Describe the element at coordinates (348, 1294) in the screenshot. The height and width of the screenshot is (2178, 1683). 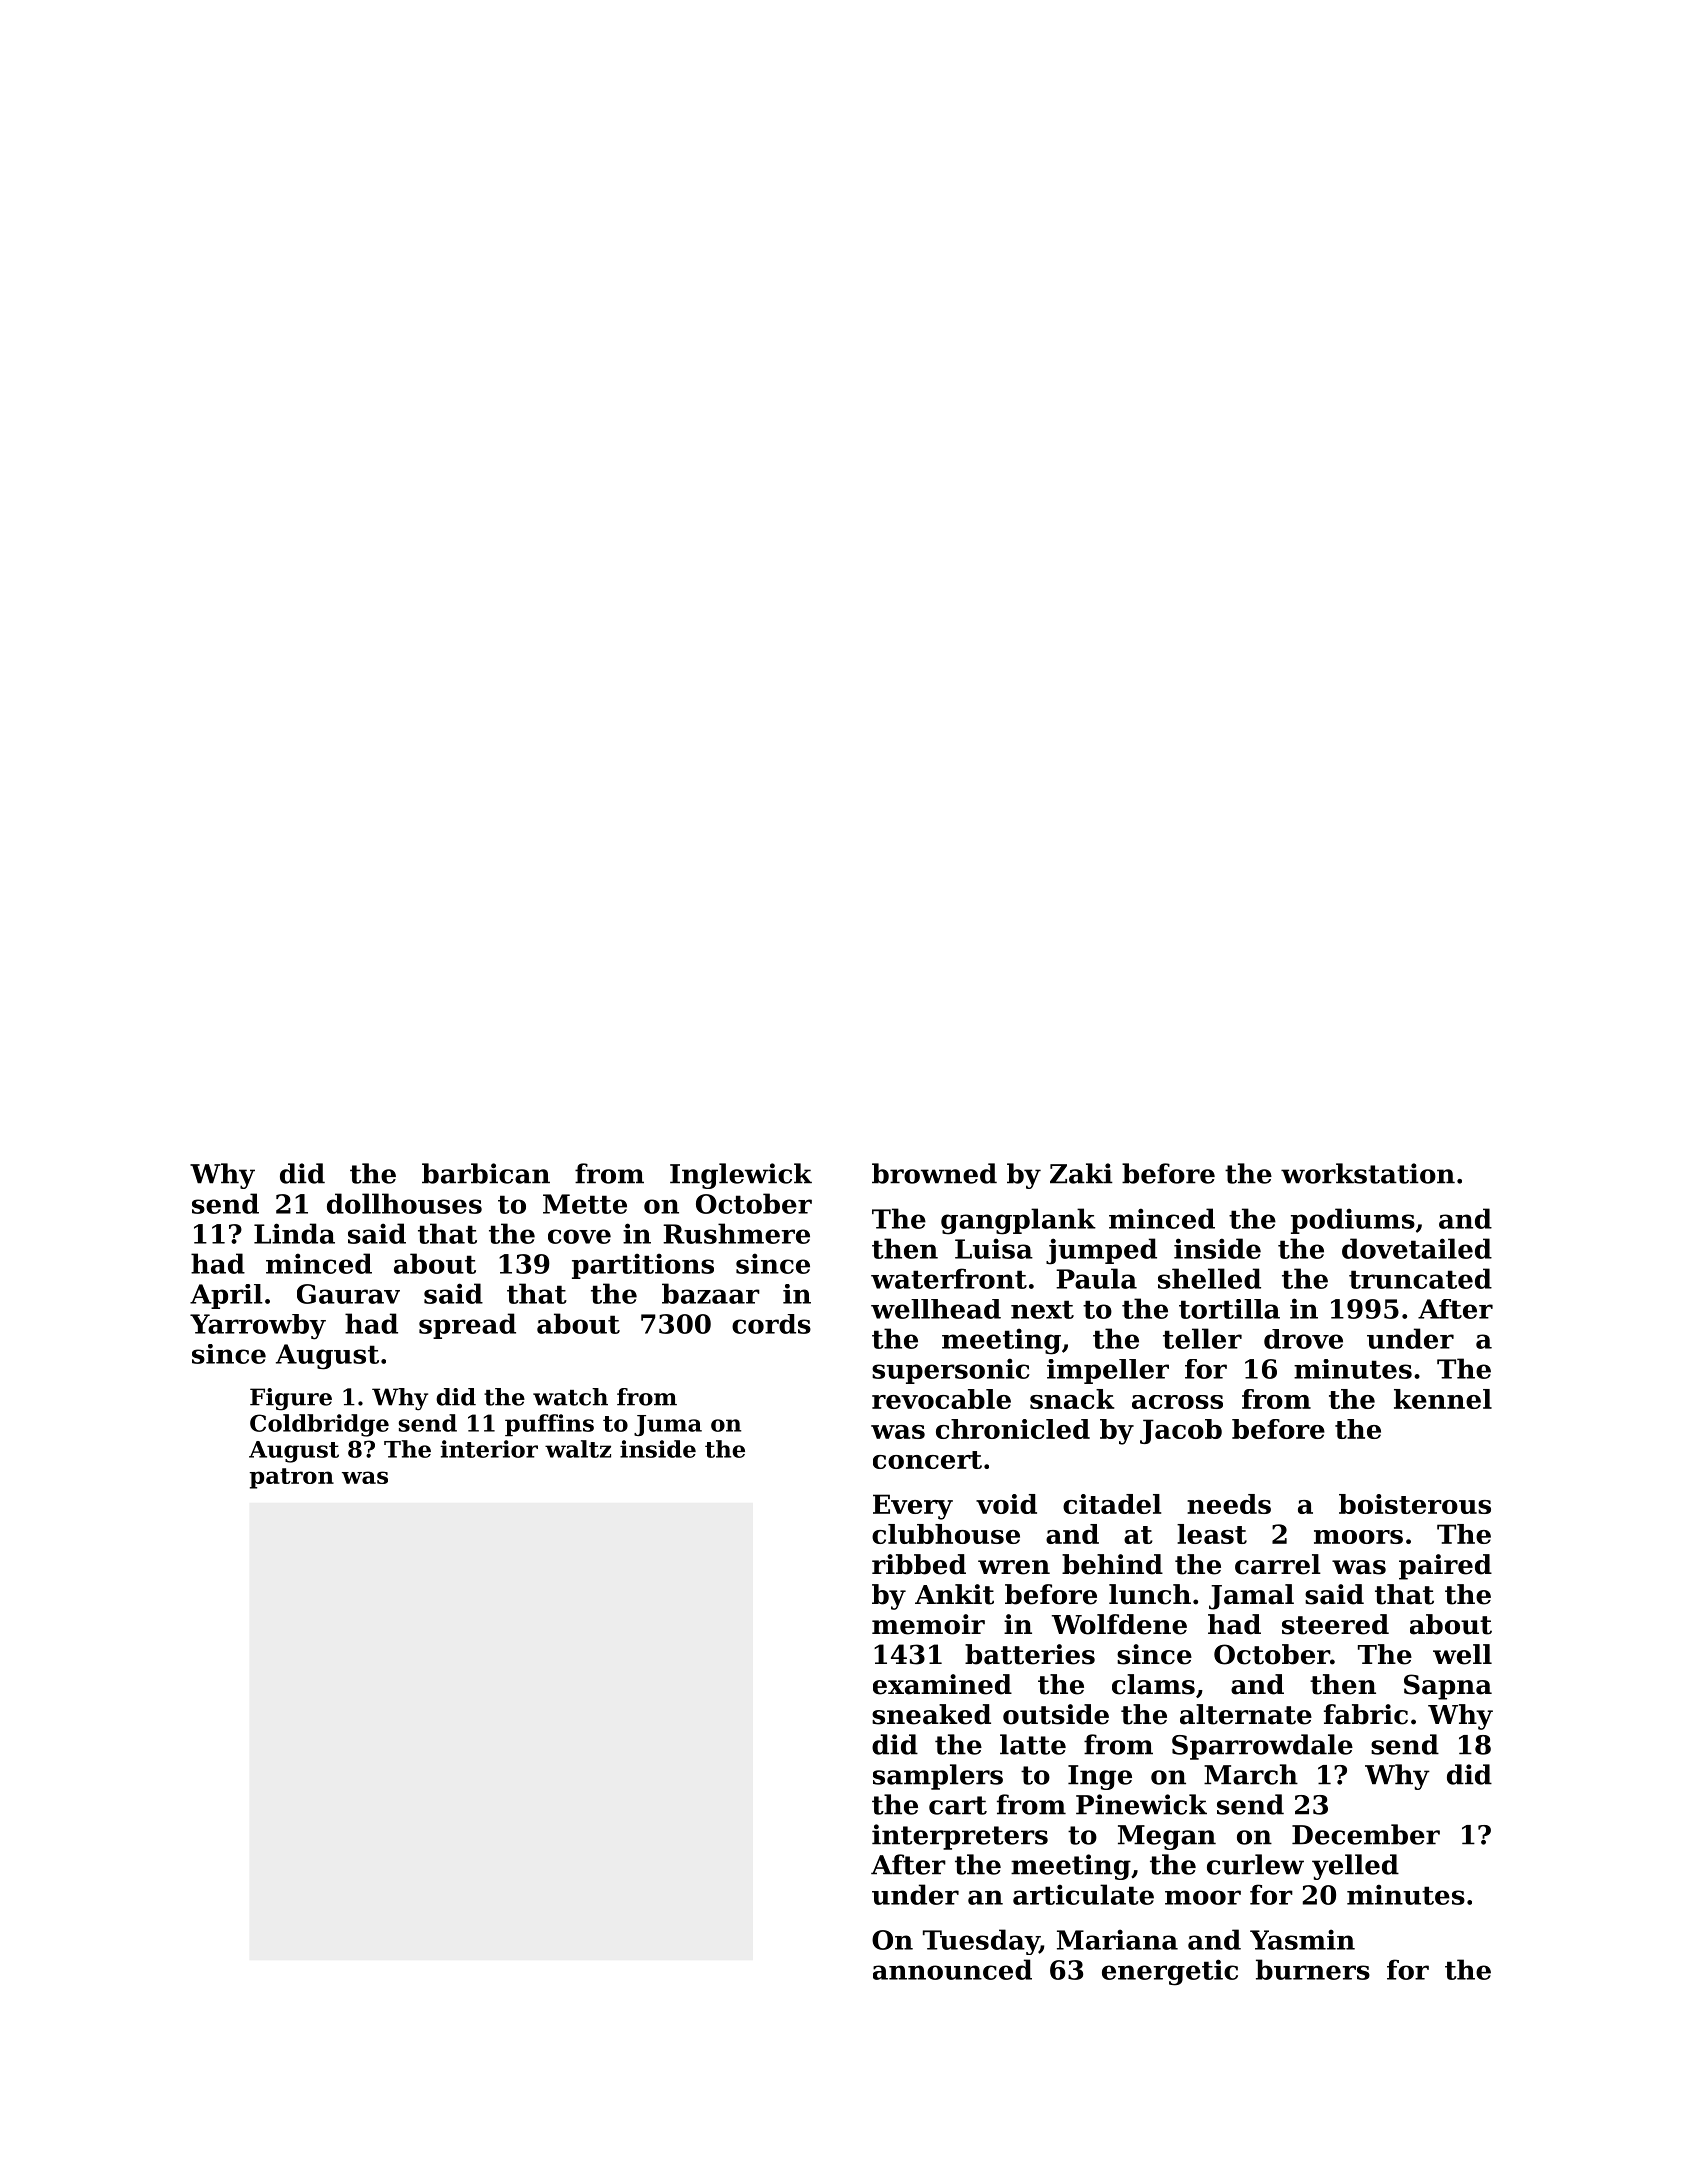
I see `Gaurav` at that location.
